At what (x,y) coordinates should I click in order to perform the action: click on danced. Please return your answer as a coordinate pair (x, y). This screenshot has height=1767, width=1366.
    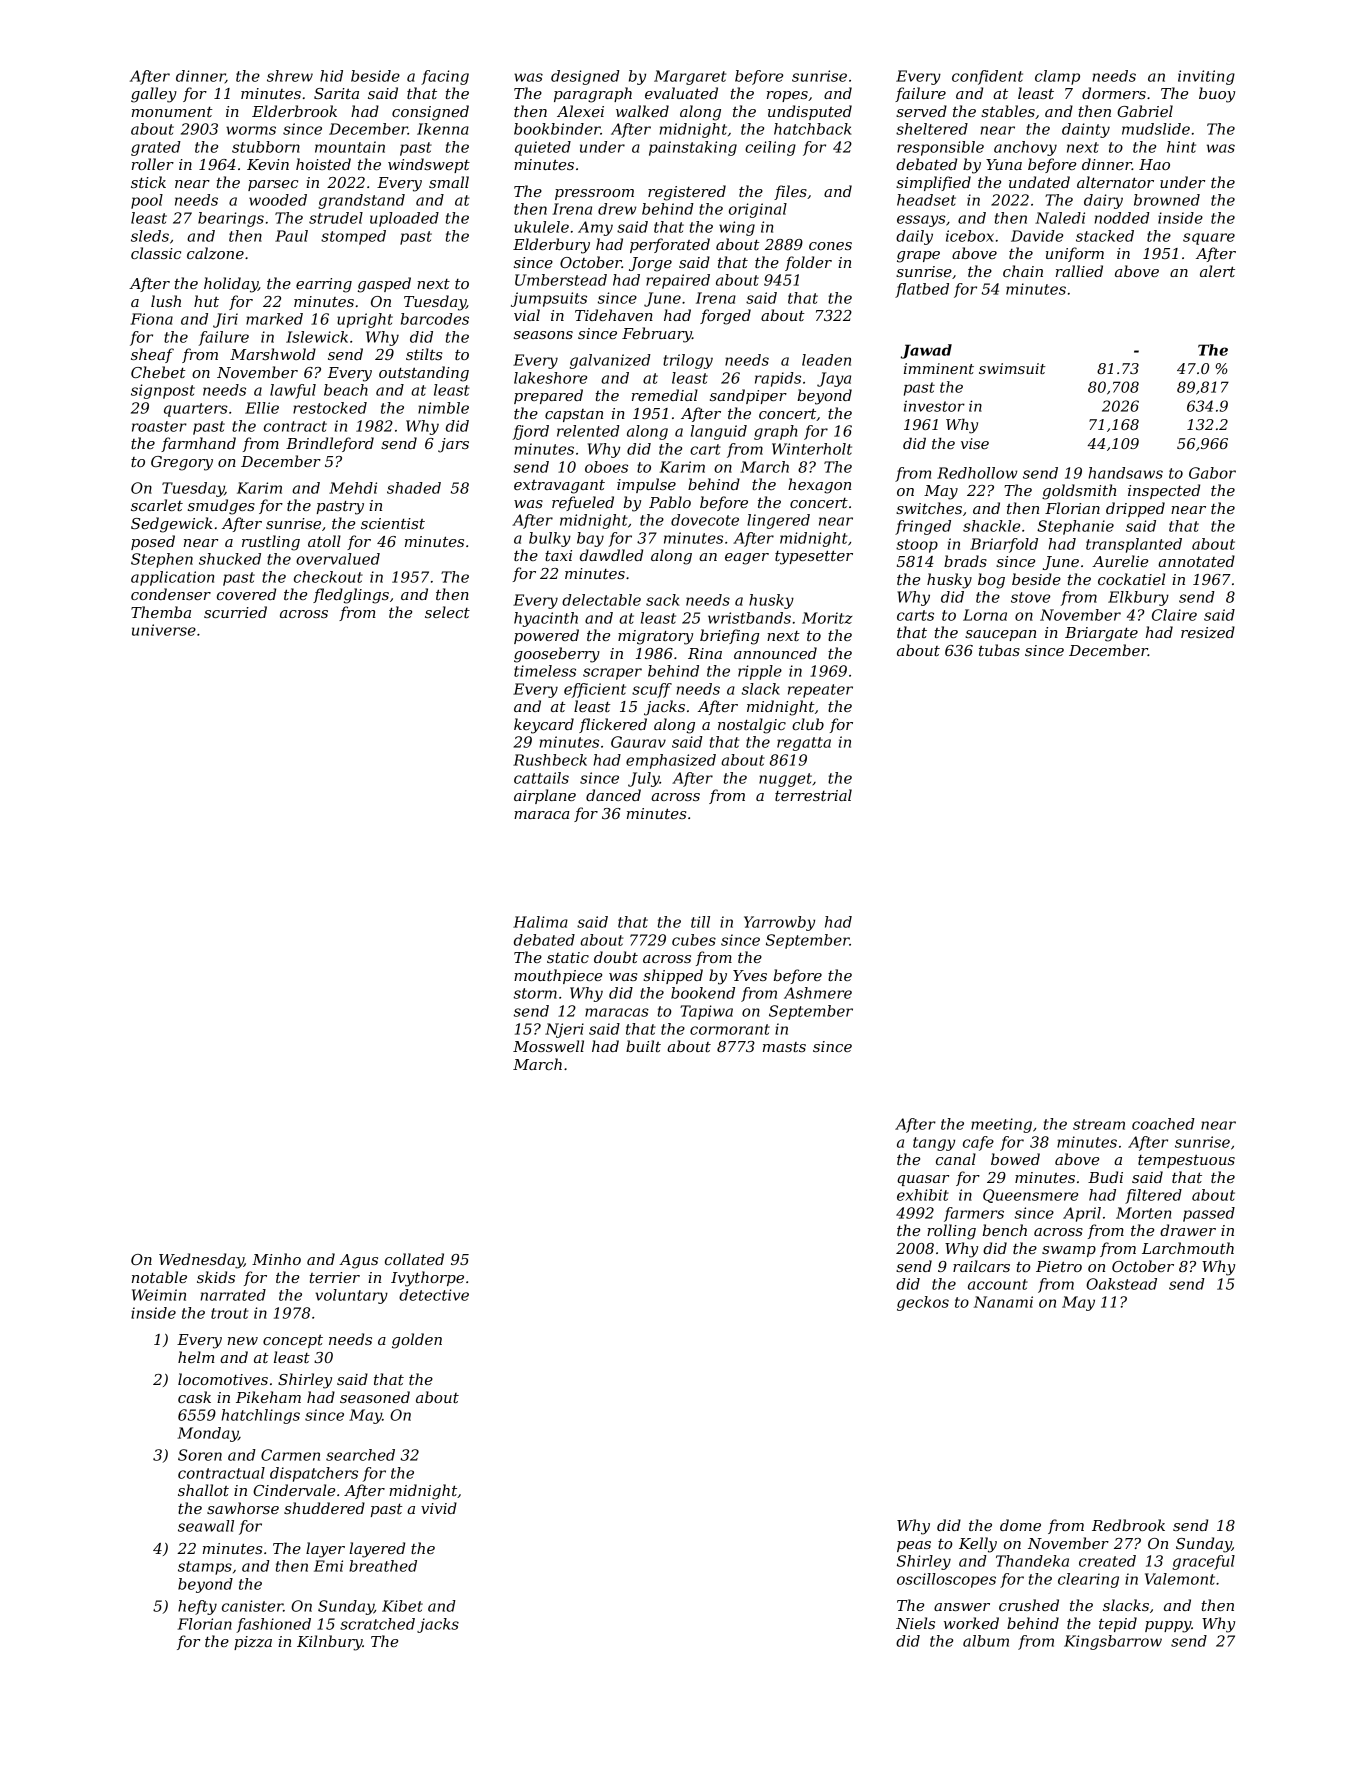
    Looking at the image, I should click on (613, 795).
